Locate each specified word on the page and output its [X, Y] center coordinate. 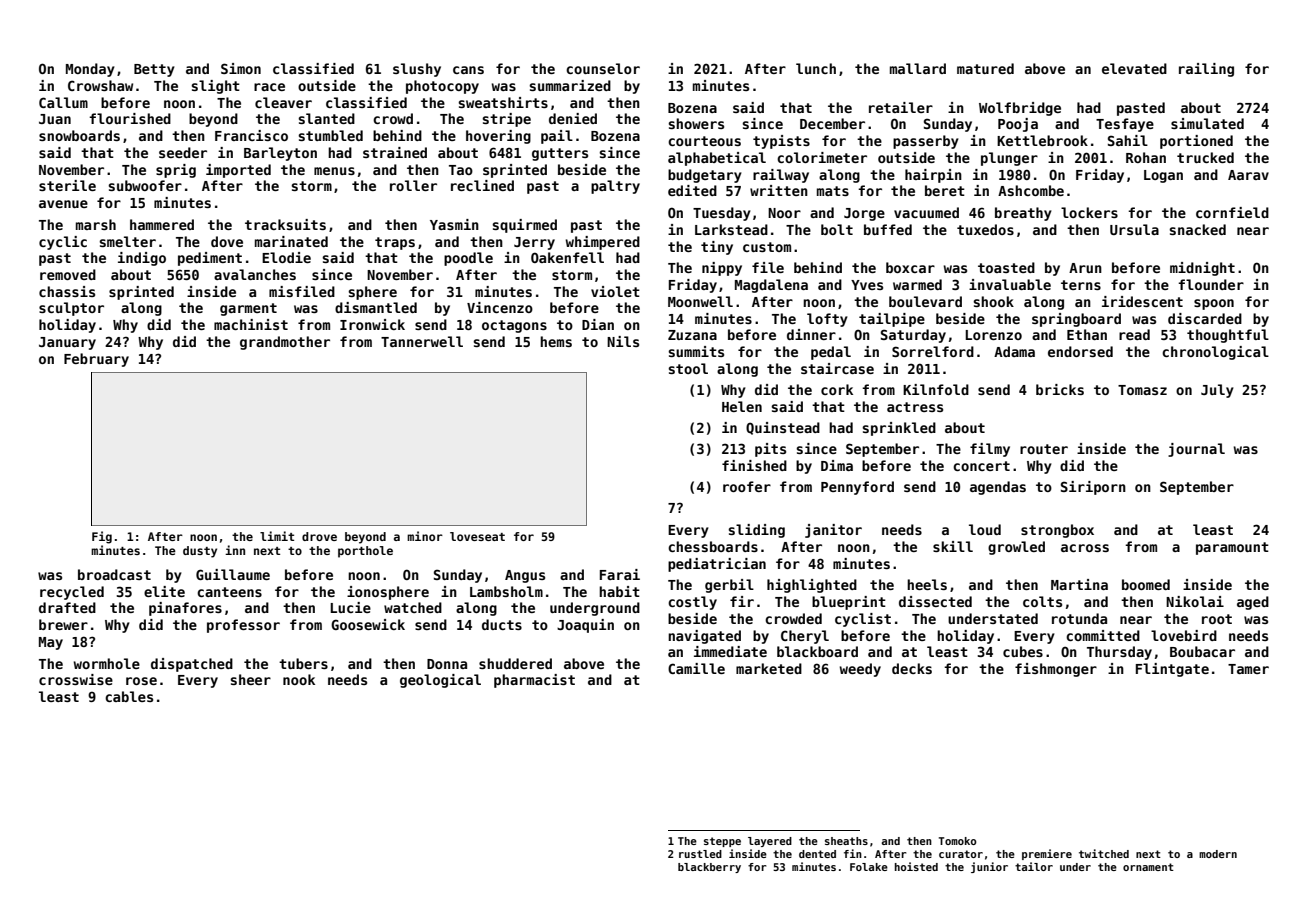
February [96, 360]
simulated [1207, 123]
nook [299, 679]
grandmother [285, 343]
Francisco [251, 135]
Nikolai [1195, 601]
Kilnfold [936, 389]
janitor [833, 531]
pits [770, 450]
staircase [837, 368]
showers [696, 123]
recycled [72, 593]
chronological [1215, 353]
